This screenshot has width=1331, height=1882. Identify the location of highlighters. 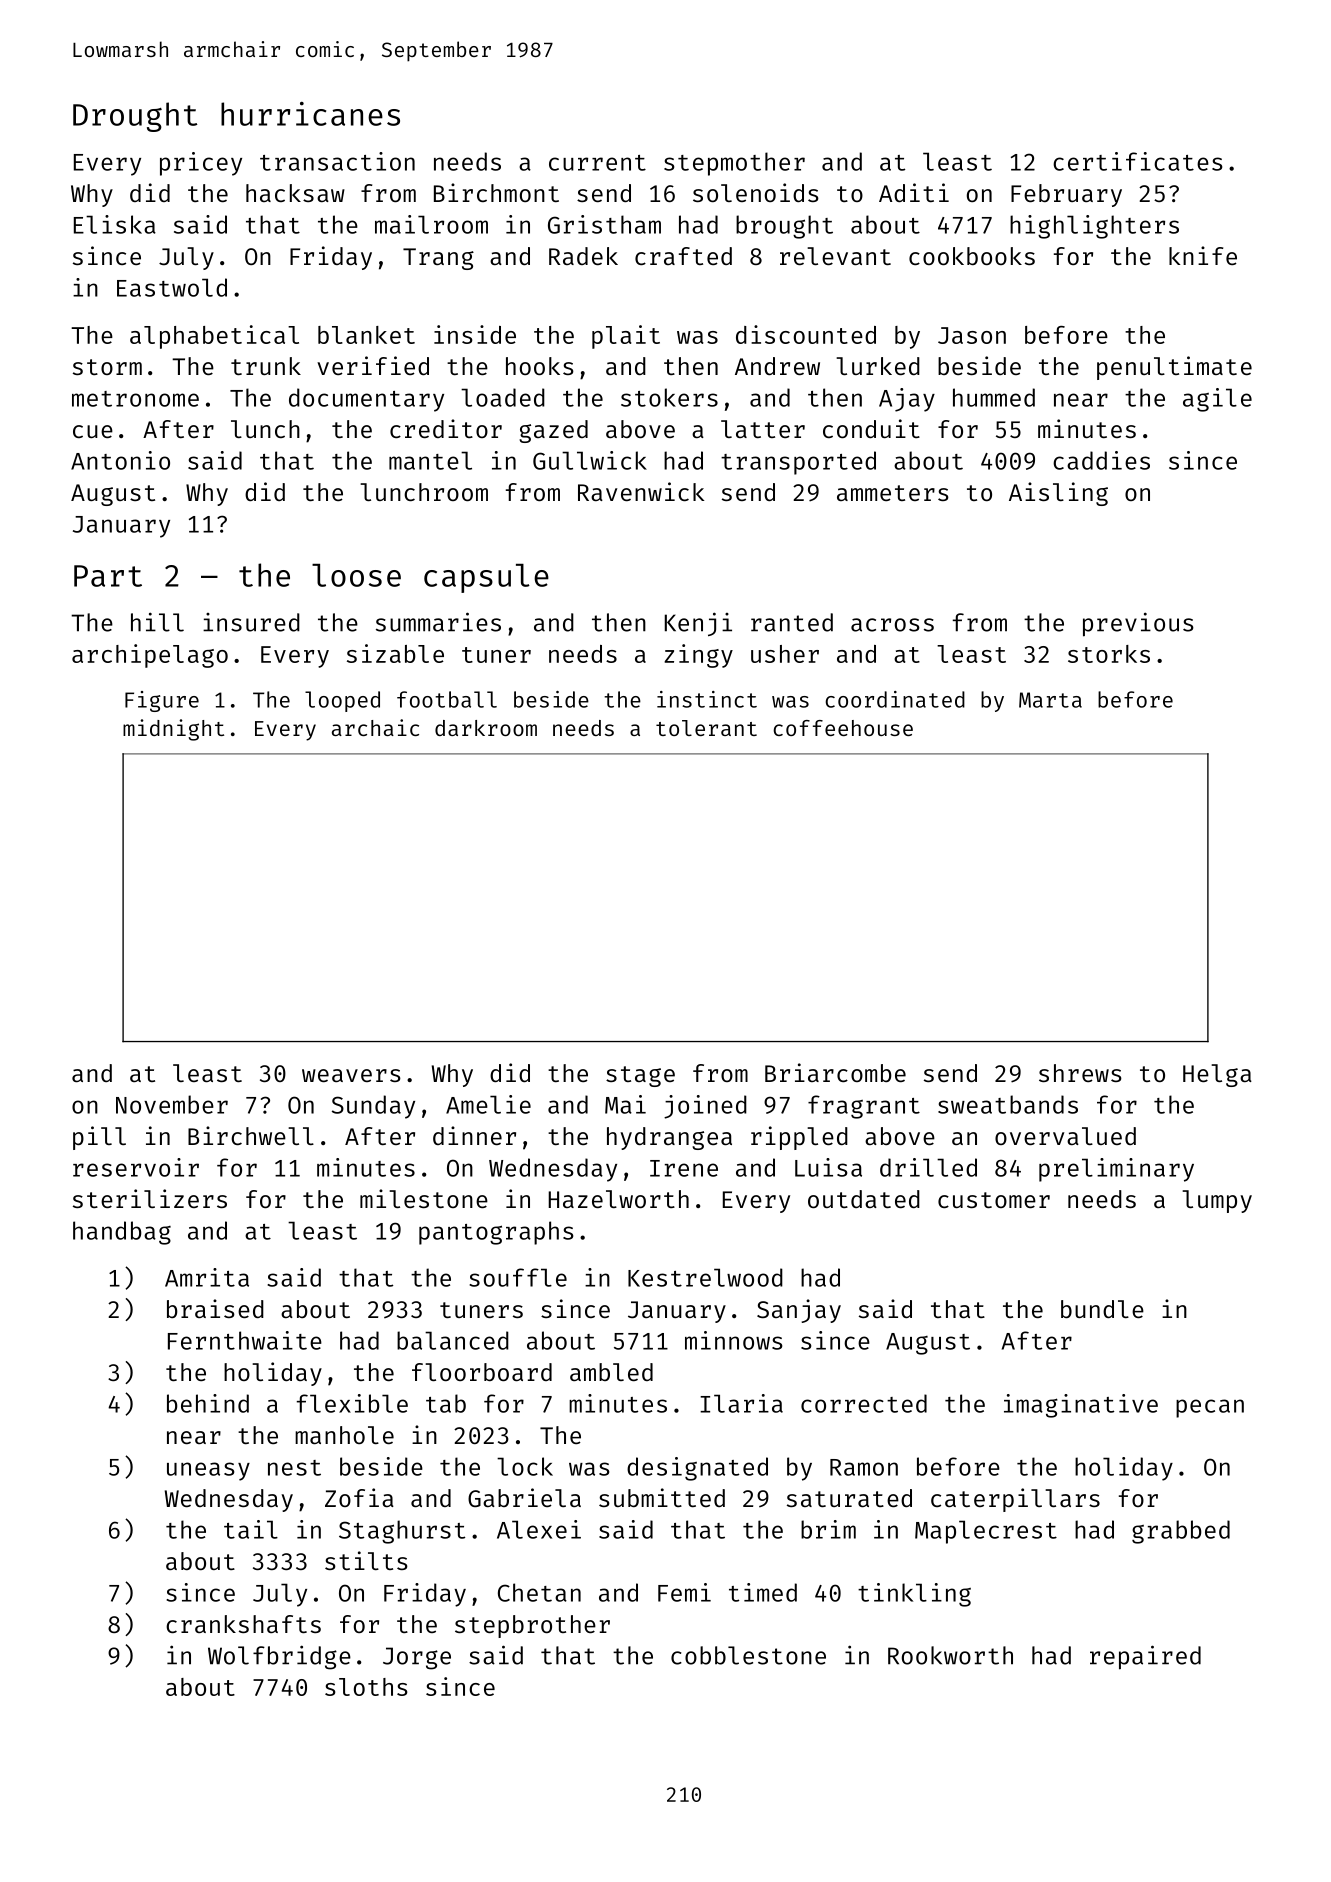
(1094, 227).
